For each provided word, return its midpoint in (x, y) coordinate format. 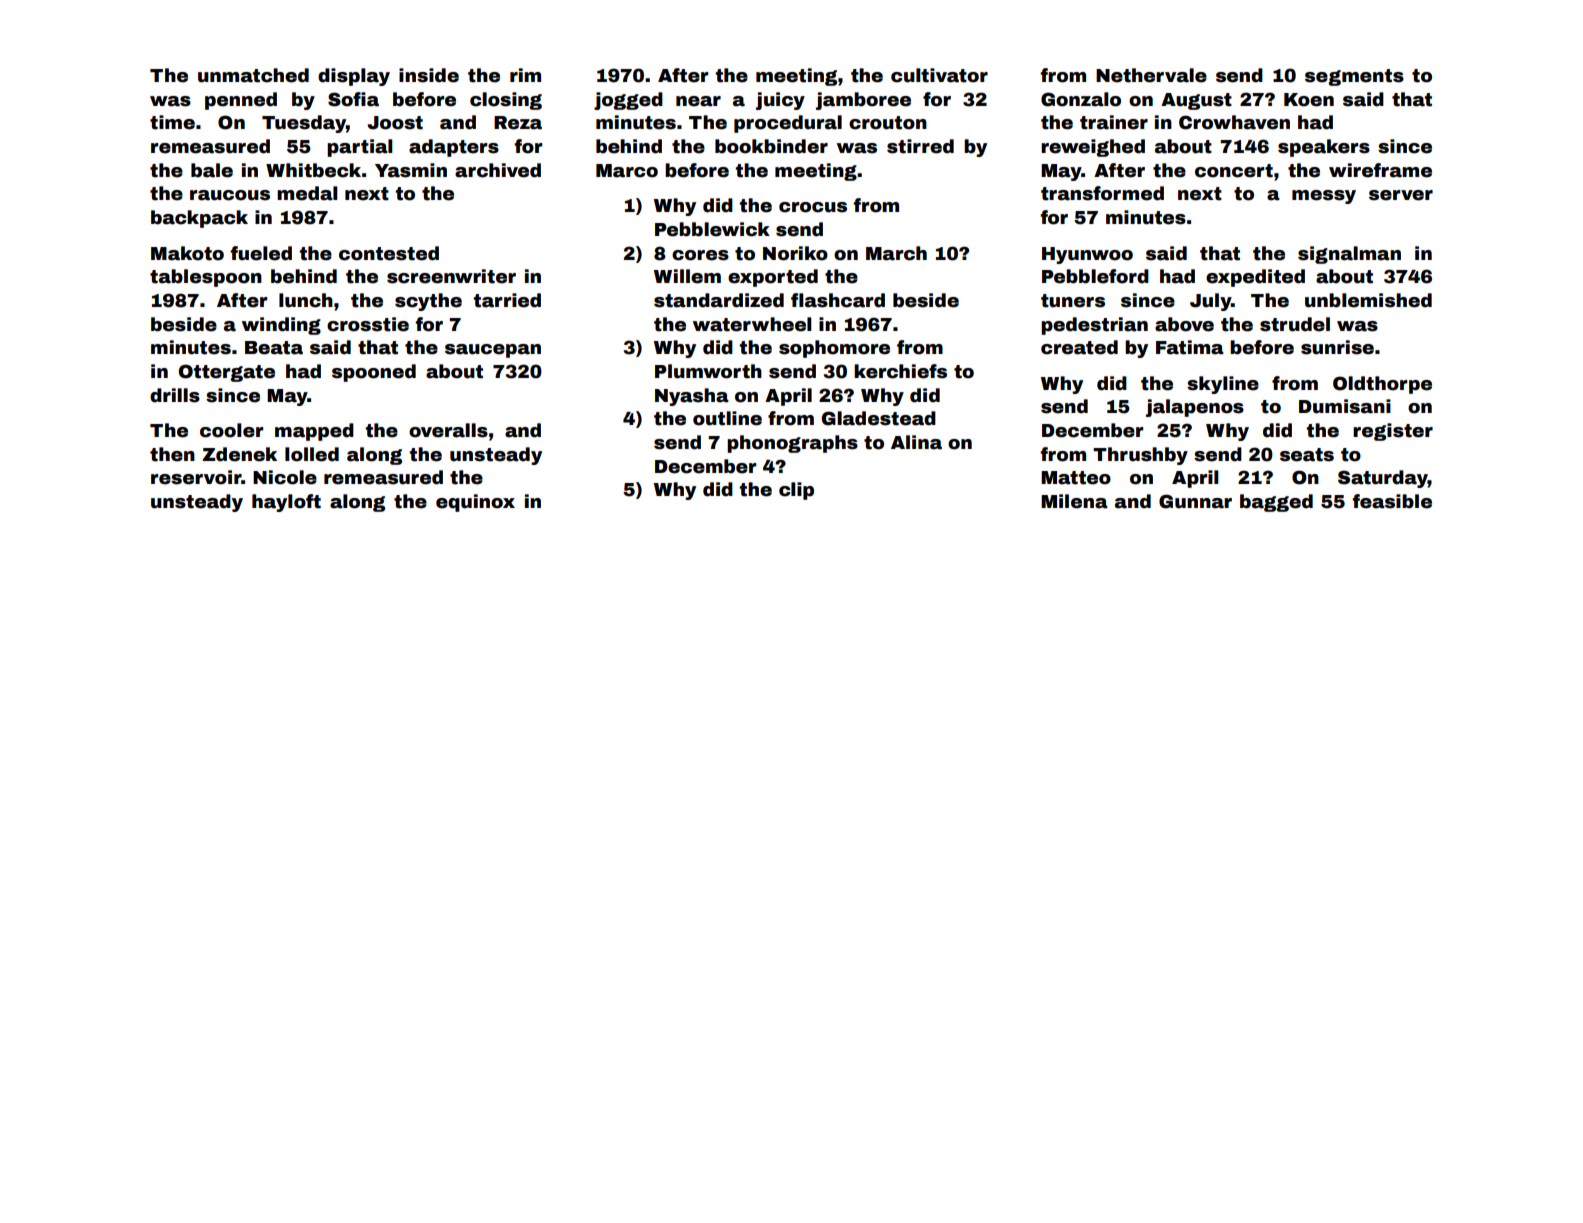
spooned (374, 373)
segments (1354, 77)
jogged (628, 101)
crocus (813, 207)
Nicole (285, 477)
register (1393, 432)
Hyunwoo (1087, 255)
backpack (199, 219)
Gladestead (878, 418)
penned (241, 101)
